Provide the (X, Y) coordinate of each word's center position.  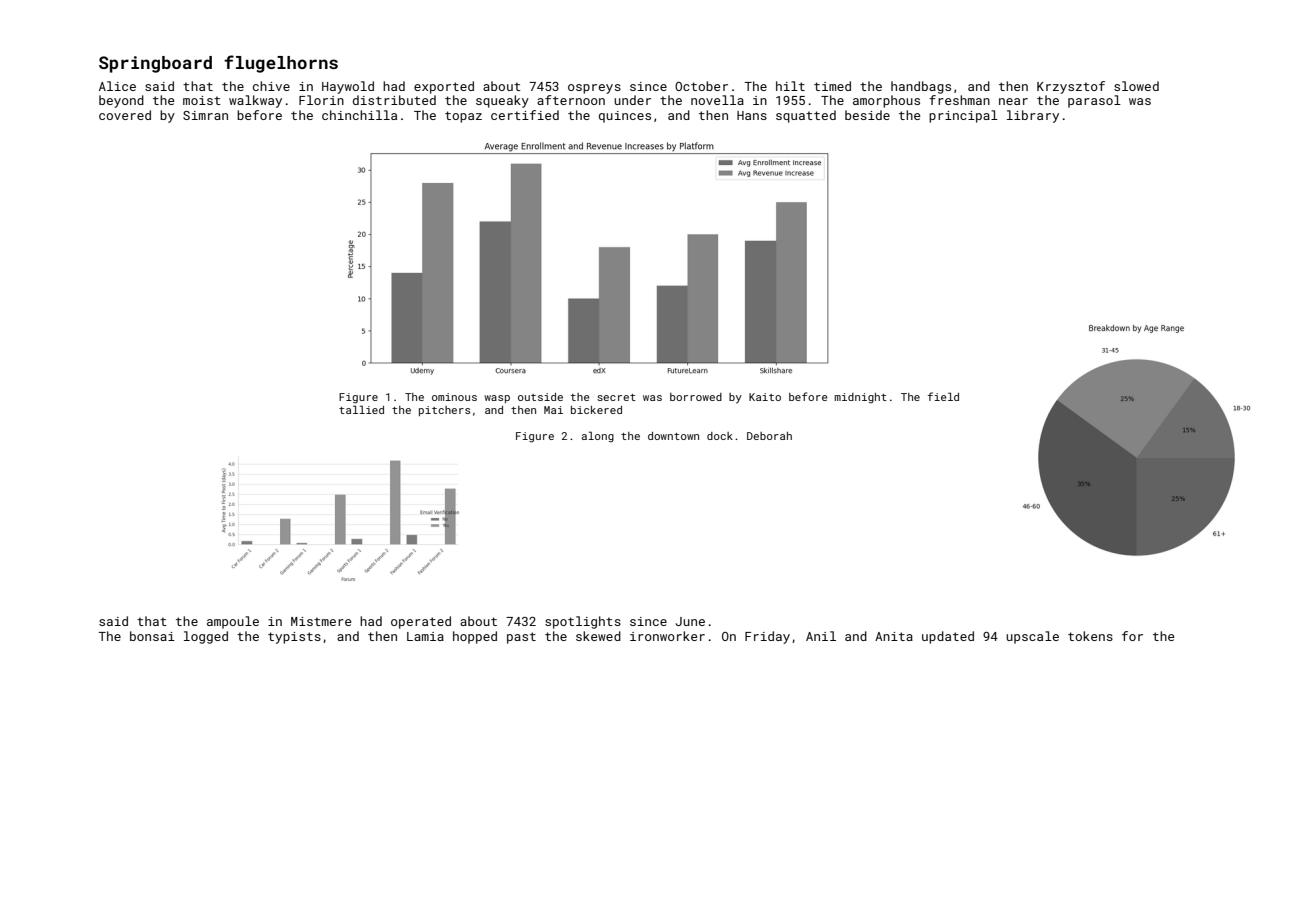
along (598, 437)
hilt (790, 86)
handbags (921, 87)
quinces (625, 117)
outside (540, 397)
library (1033, 116)
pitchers (444, 411)
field (943, 396)
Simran (205, 115)
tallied (361, 409)
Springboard (155, 64)
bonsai (152, 636)
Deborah (769, 436)
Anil (821, 636)
